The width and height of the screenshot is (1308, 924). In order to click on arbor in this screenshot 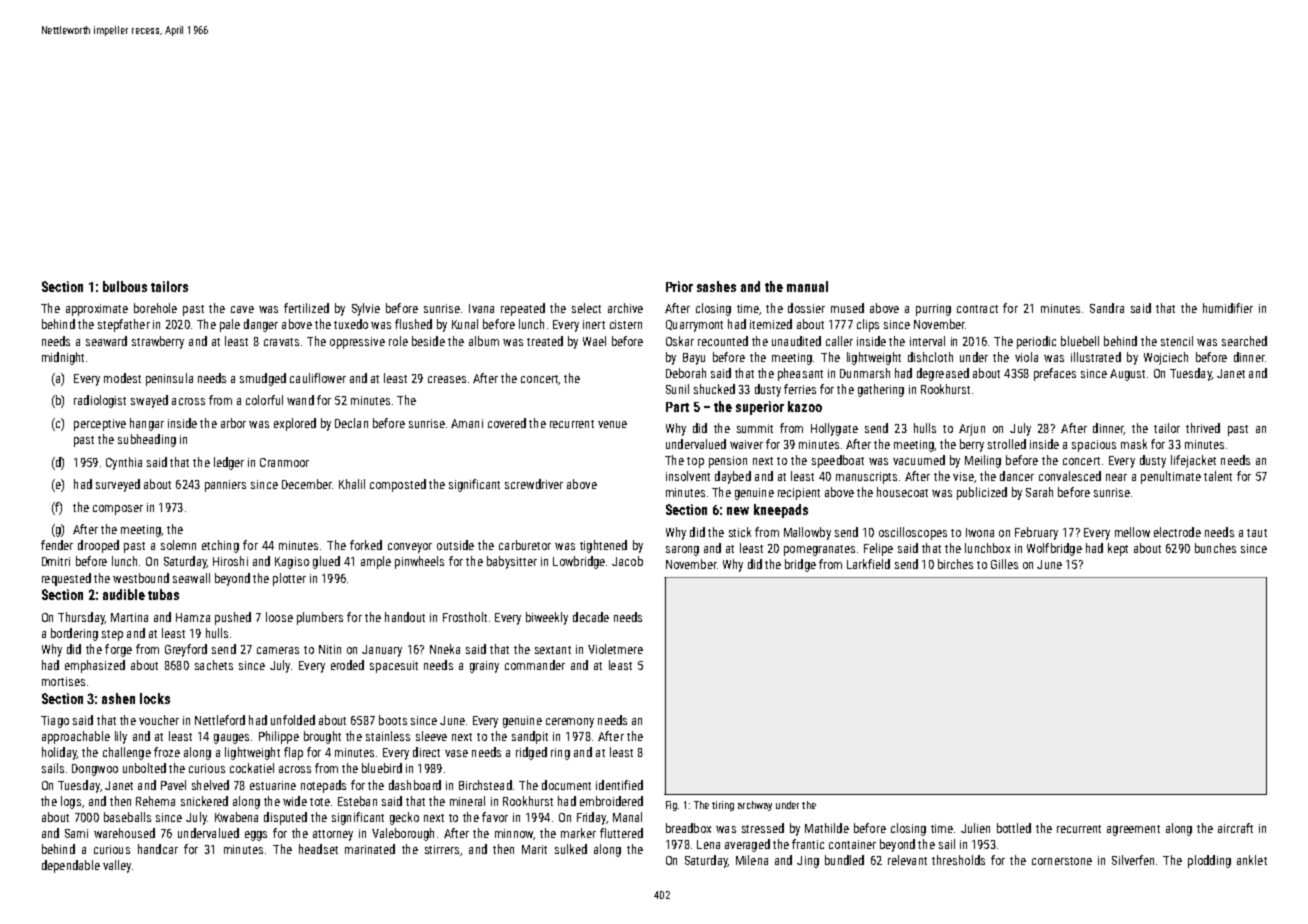, I will do `click(233, 423)`.
